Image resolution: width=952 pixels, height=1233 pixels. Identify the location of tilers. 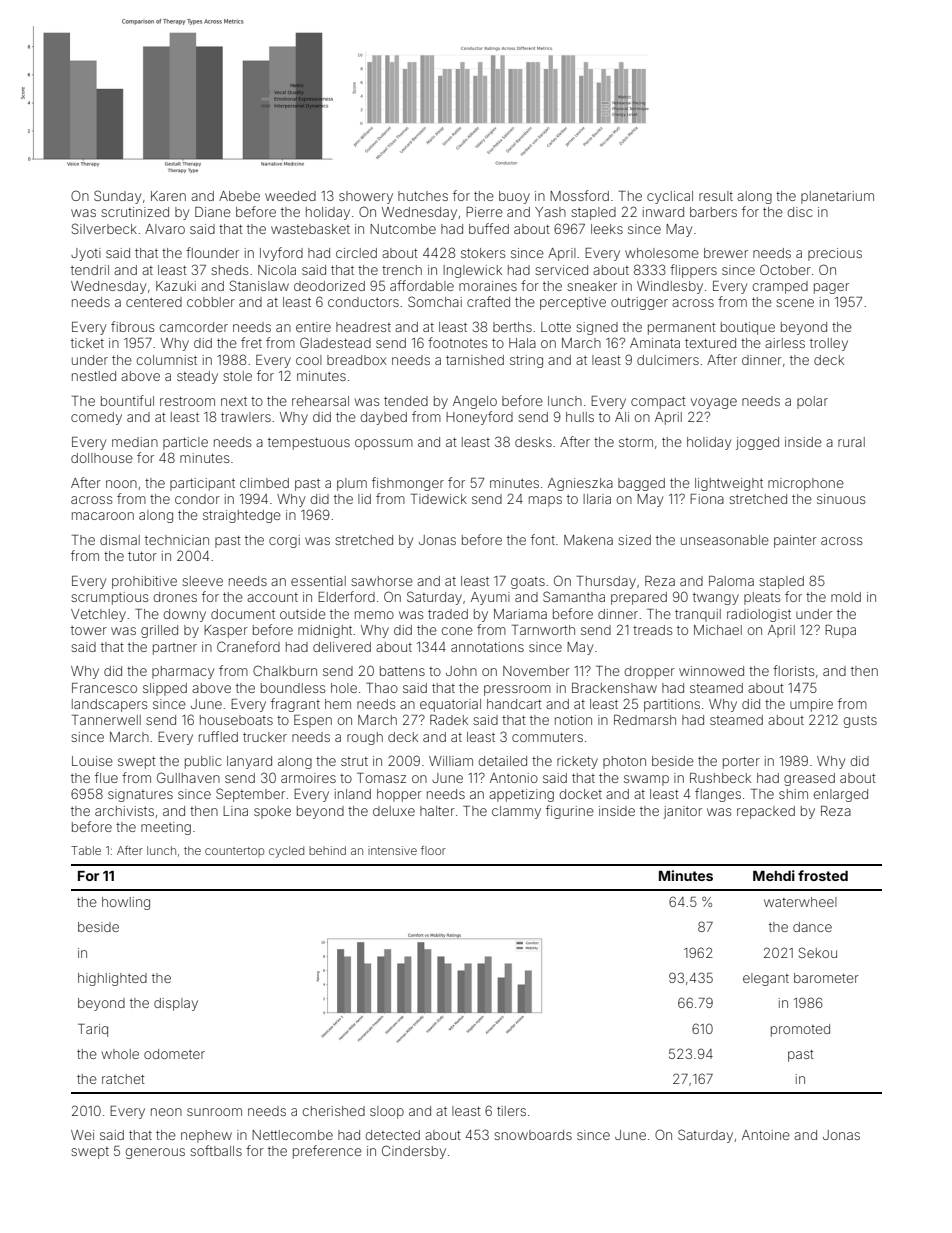
(511, 1111).
